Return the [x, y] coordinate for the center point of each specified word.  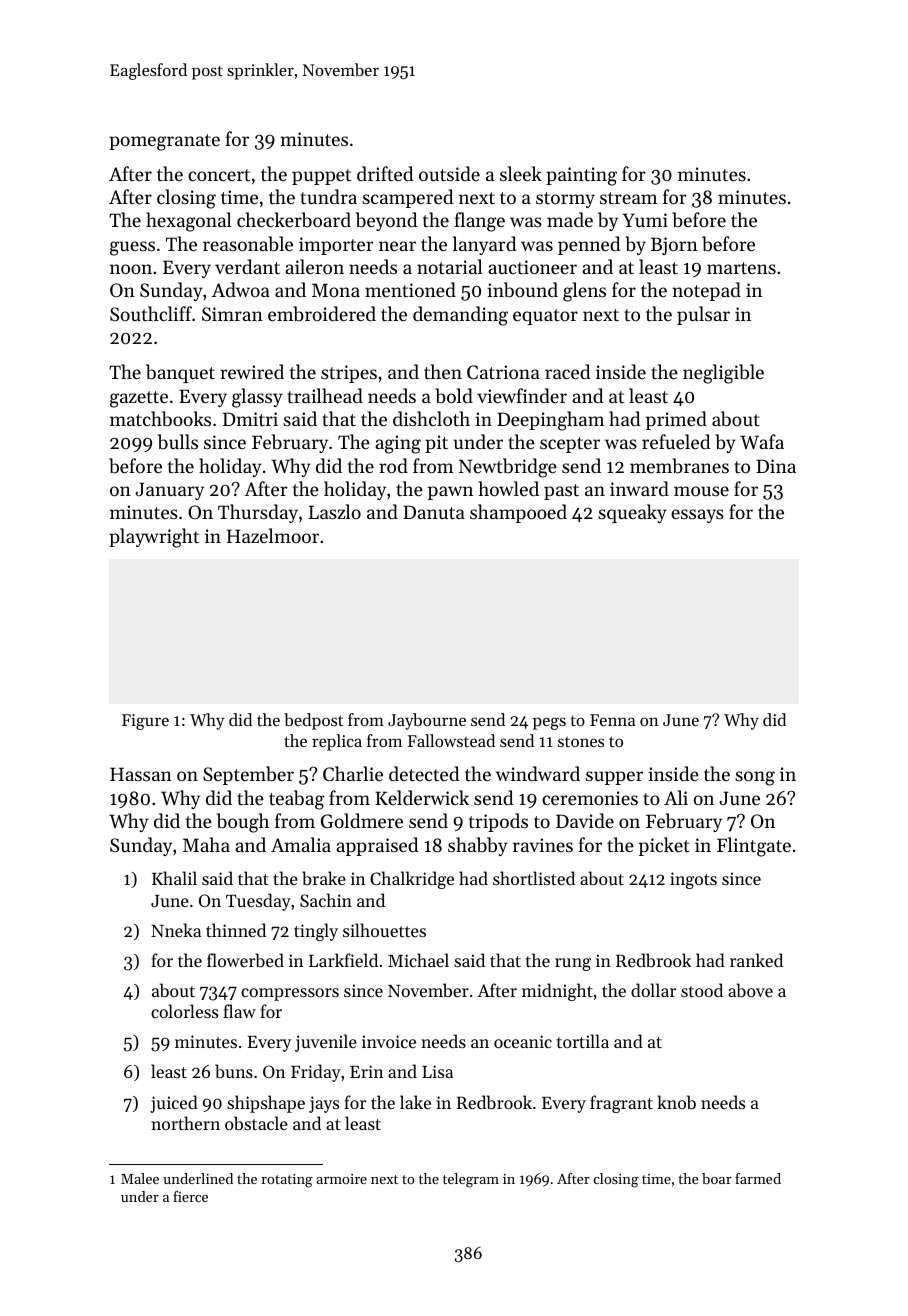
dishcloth [431, 418]
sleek [521, 173]
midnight [557, 992]
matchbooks [160, 419]
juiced [174, 1104]
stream [628, 198]
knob [676, 1102]
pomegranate [164, 142]
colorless [184, 1011]
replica [337, 742]
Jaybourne [427, 721]
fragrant [621, 1104]
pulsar [703, 315]
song [755, 778]
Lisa [437, 1071]
